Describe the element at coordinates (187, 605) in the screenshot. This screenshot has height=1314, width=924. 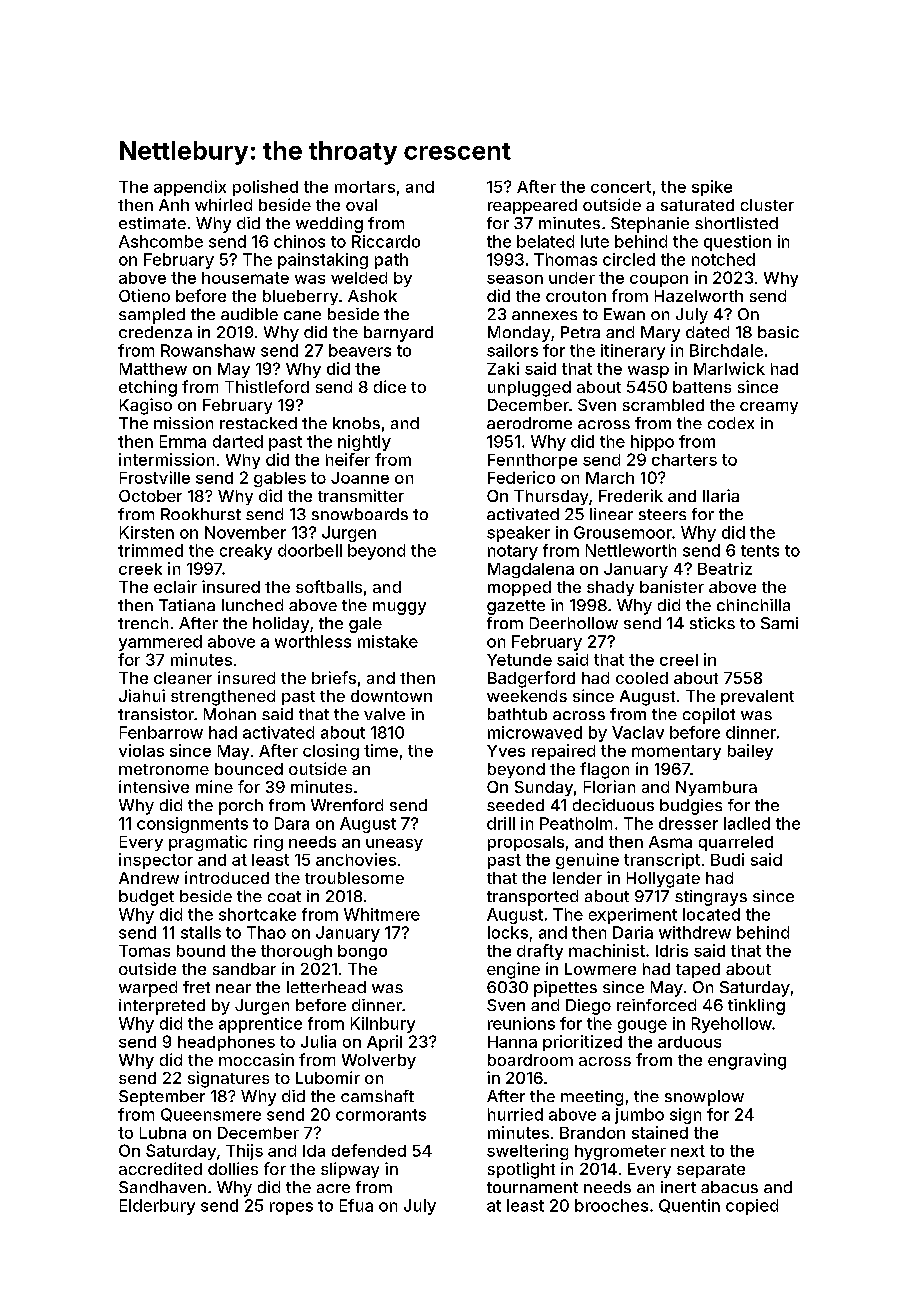
I see `Tatiana` at that location.
